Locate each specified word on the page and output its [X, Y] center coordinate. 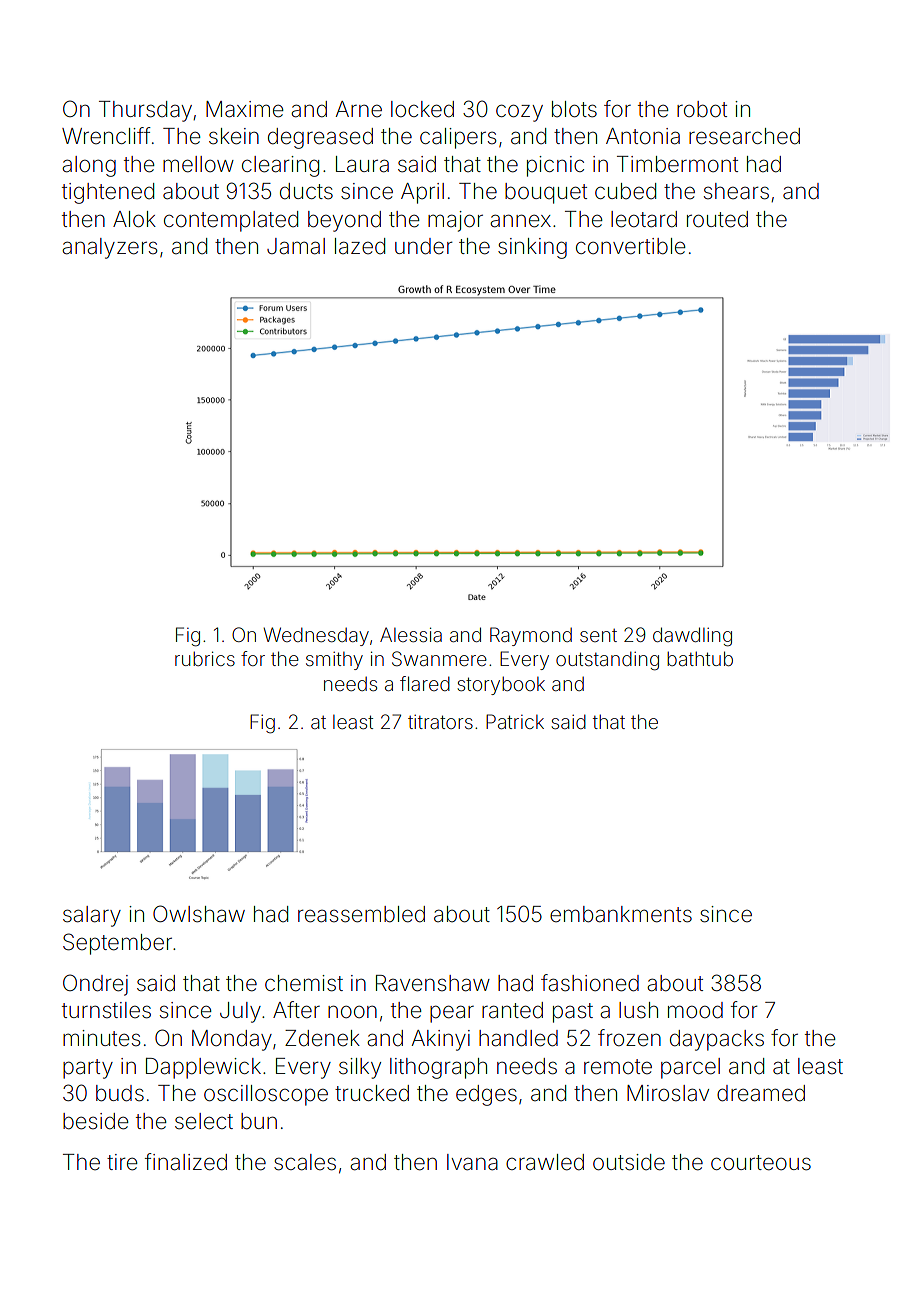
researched [744, 136]
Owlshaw [199, 914]
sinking [532, 248]
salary [92, 916]
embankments [621, 914]
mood [695, 1010]
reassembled [361, 914]
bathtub [700, 658]
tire [122, 1162]
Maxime [245, 109]
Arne [359, 109]
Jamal [296, 246]
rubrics [205, 658]
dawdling [692, 637]
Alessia [411, 634]
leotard [644, 219]
